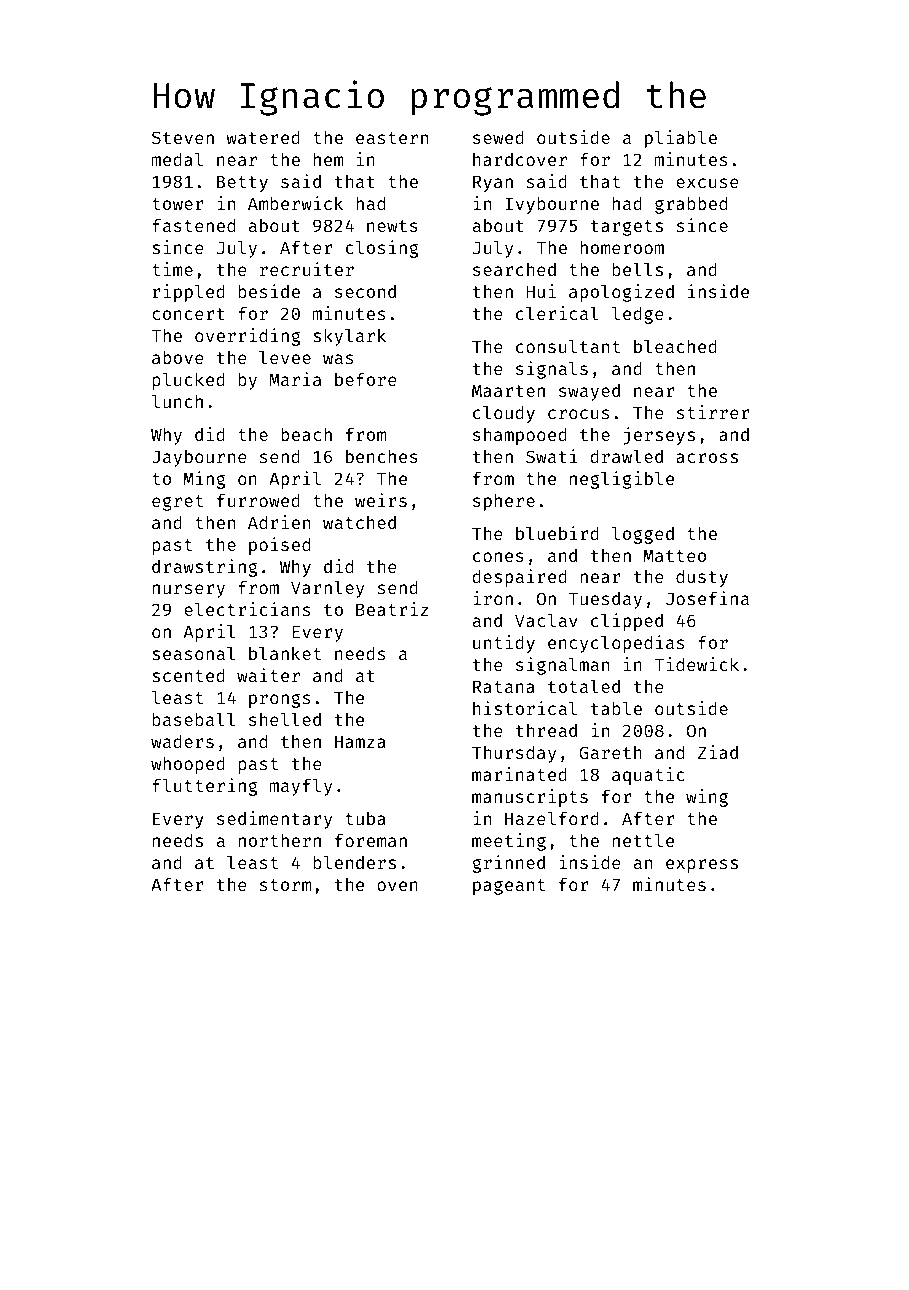  Describe the element at coordinates (329, 159) in the image. I see `hem` at that location.
